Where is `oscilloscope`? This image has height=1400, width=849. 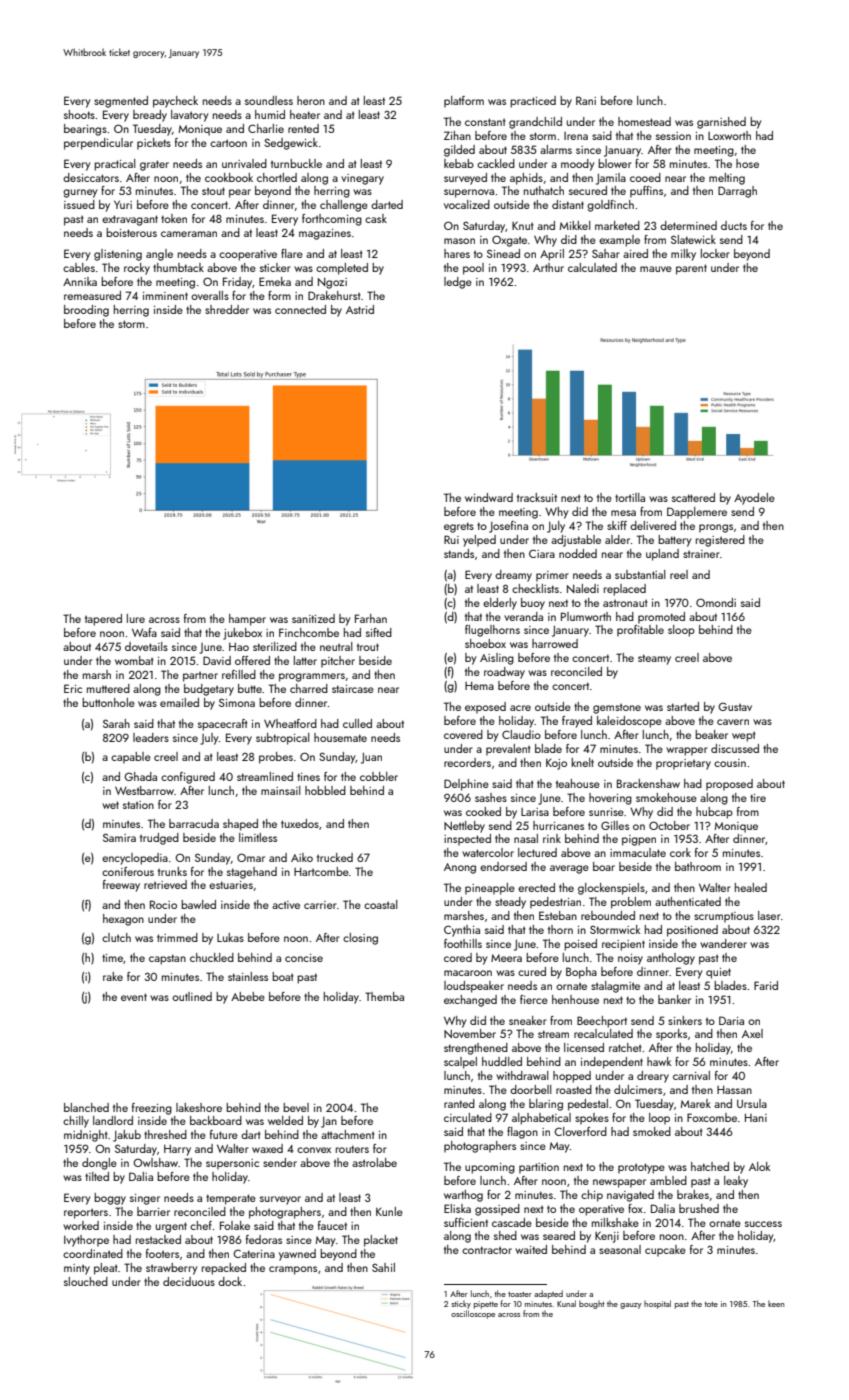 oscilloscope is located at coordinates (473, 1314).
